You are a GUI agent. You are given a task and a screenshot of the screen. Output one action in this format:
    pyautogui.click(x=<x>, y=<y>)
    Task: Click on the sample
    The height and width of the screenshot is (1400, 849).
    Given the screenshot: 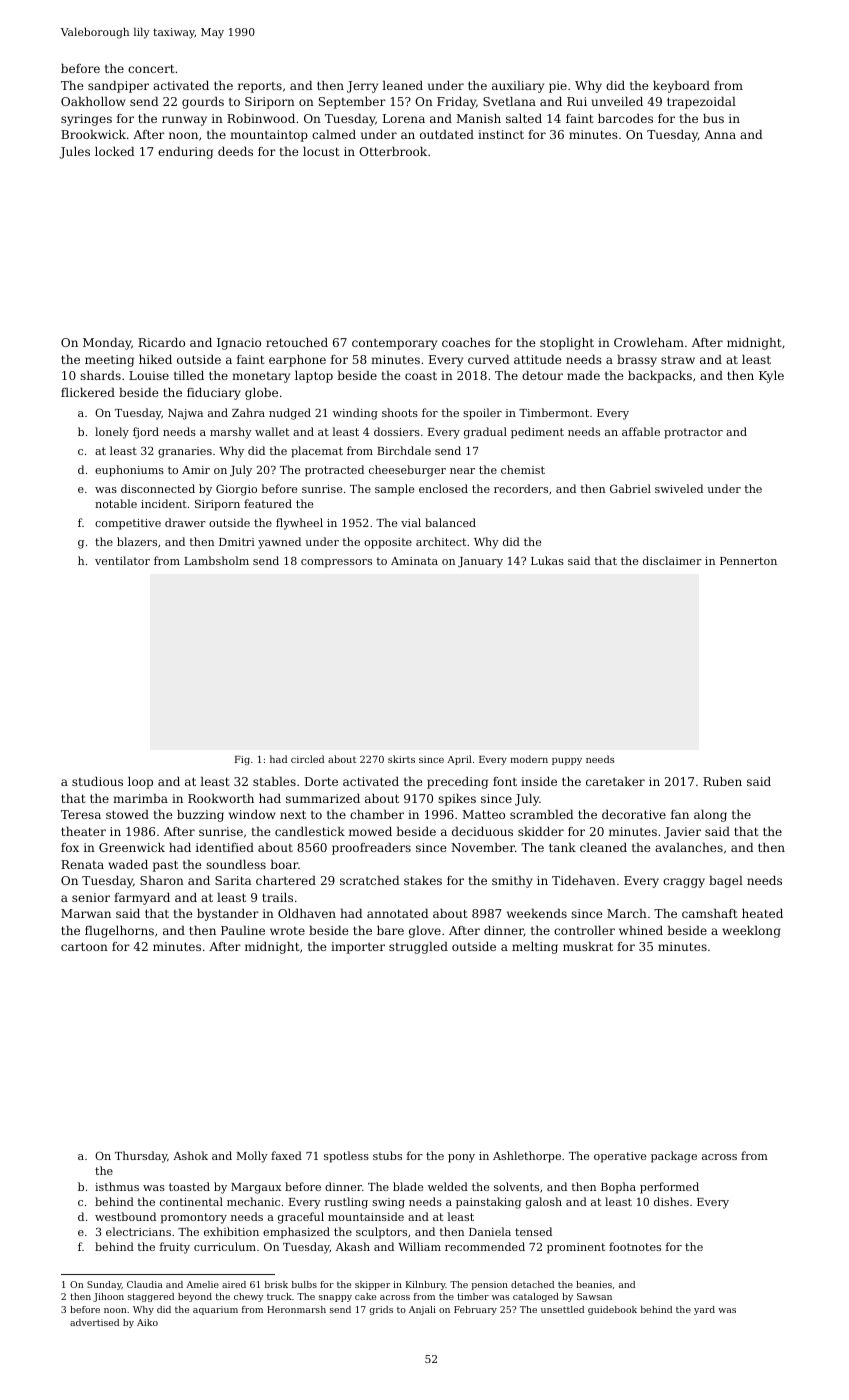 What is the action you would take?
    pyautogui.click(x=394, y=490)
